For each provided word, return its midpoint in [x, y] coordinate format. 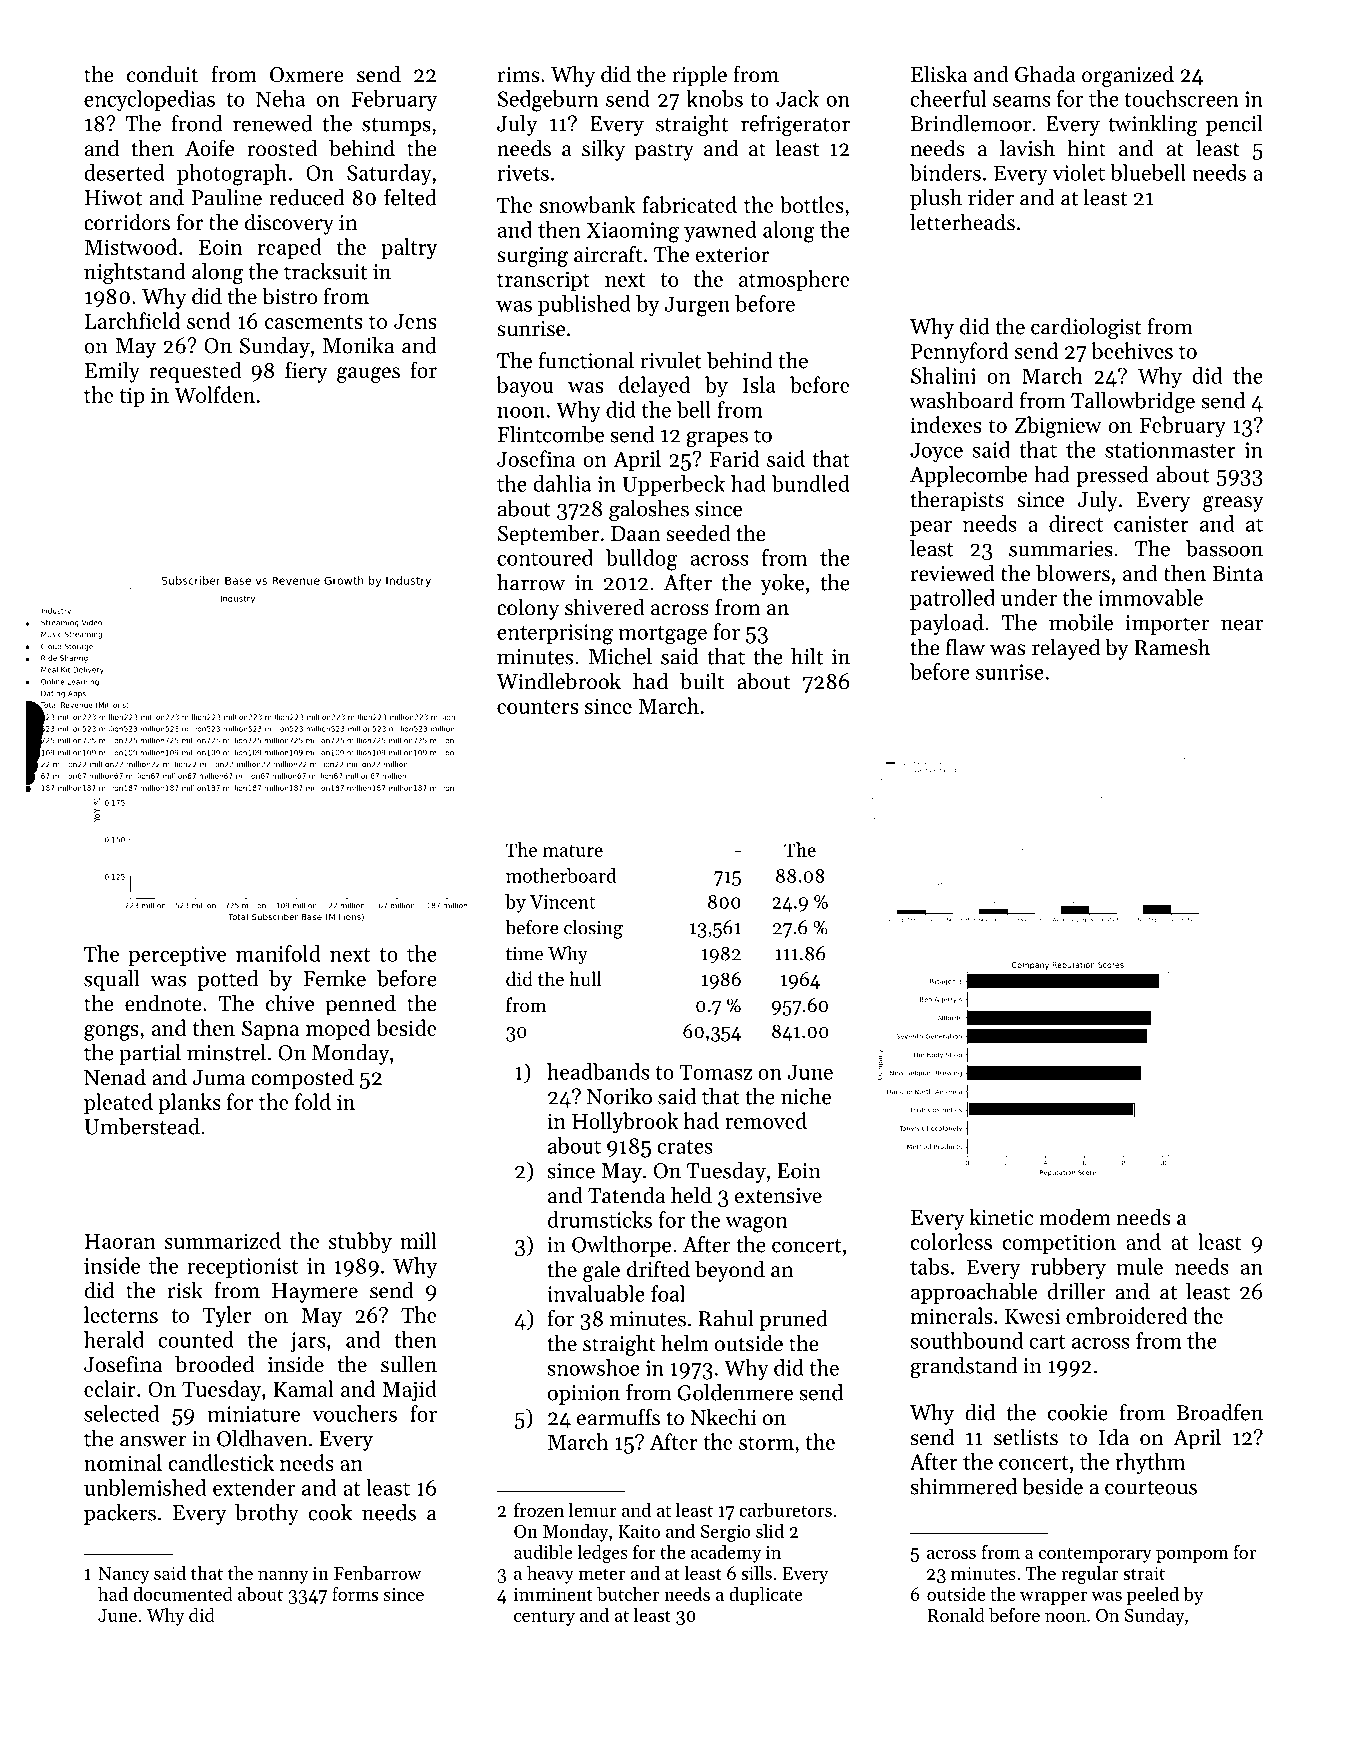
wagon [756, 1225]
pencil [1234, 125]
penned [361, 1005]
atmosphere [794, 280]
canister [1151, 524]
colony [528, 609]
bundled [811, 483]
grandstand [963, 1368]
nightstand [135, 273]
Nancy [124, 1575]
